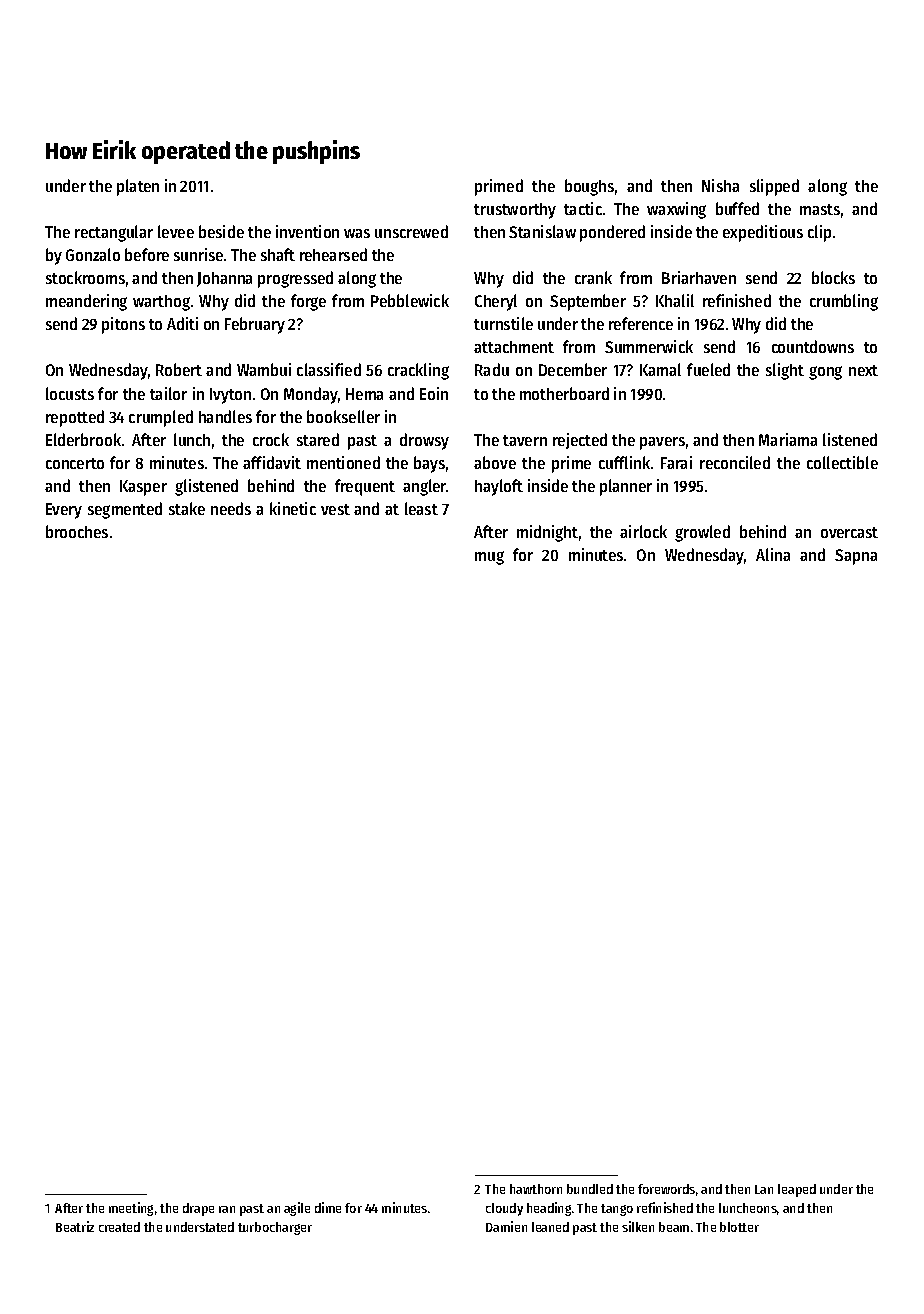  Describe the element at coordinates (138, 187) in the image. I see `platen` at that location.
